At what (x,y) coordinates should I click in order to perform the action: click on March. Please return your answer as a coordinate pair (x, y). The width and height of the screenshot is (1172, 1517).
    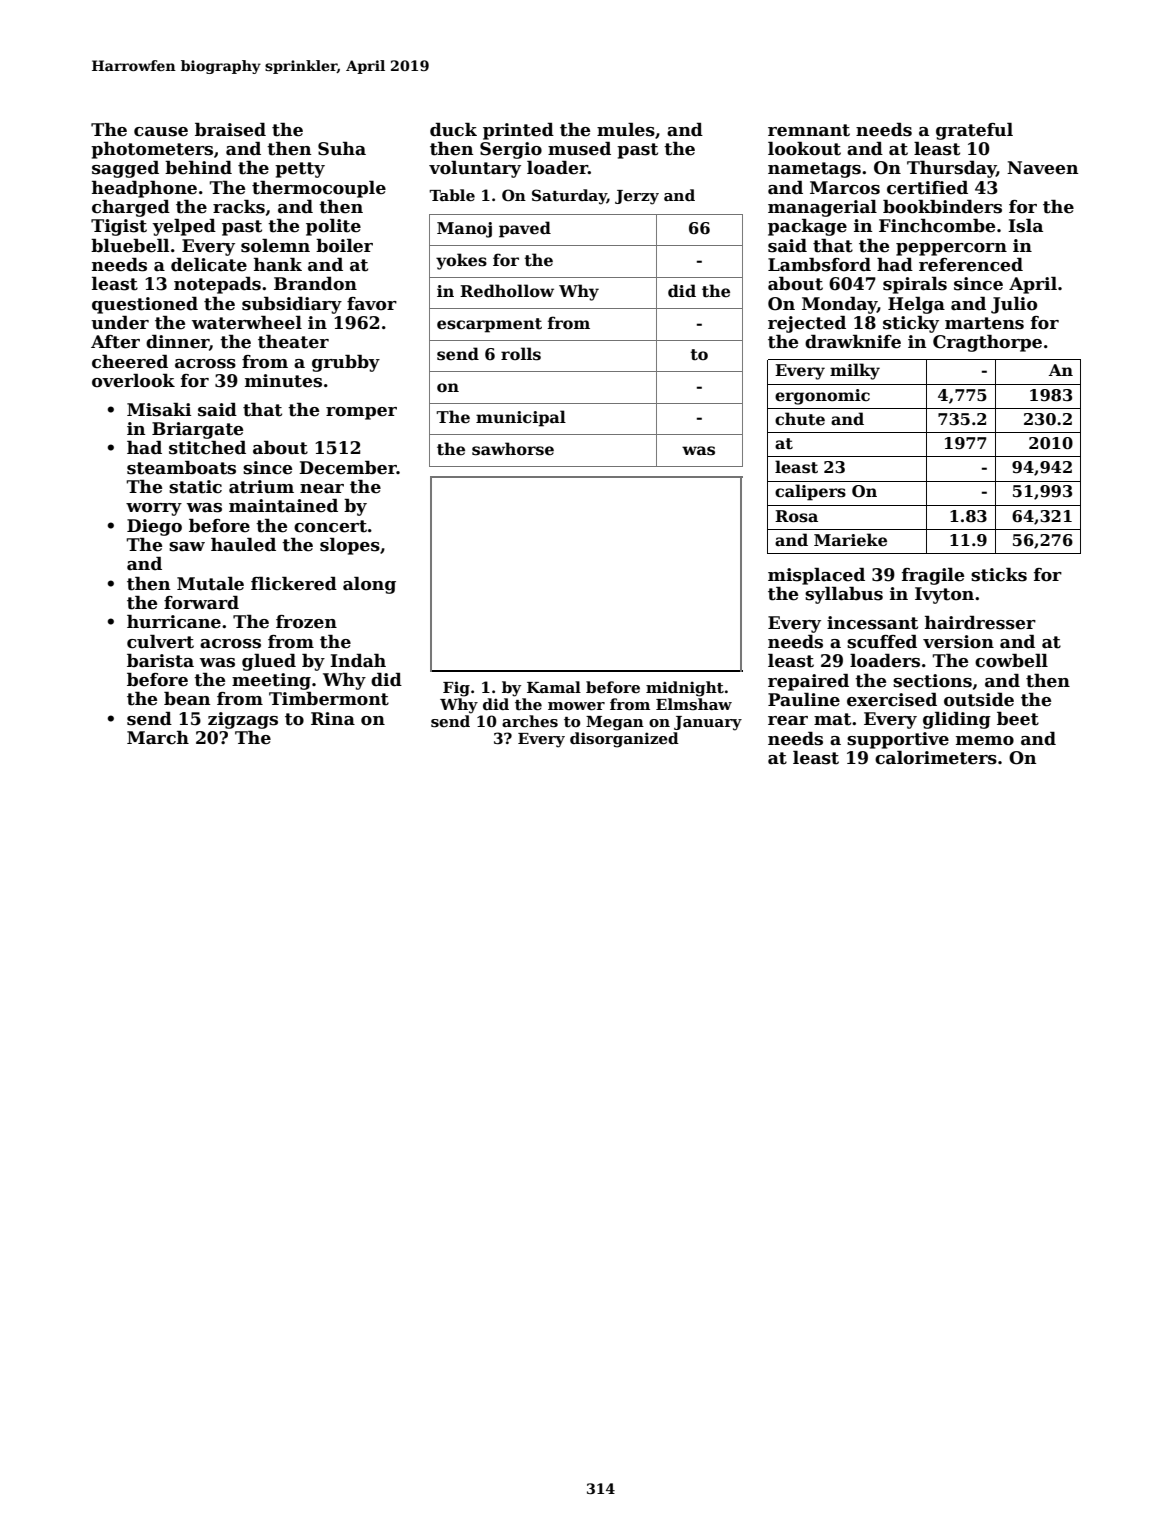
    Looking at the image, I should click on (158, 738).
